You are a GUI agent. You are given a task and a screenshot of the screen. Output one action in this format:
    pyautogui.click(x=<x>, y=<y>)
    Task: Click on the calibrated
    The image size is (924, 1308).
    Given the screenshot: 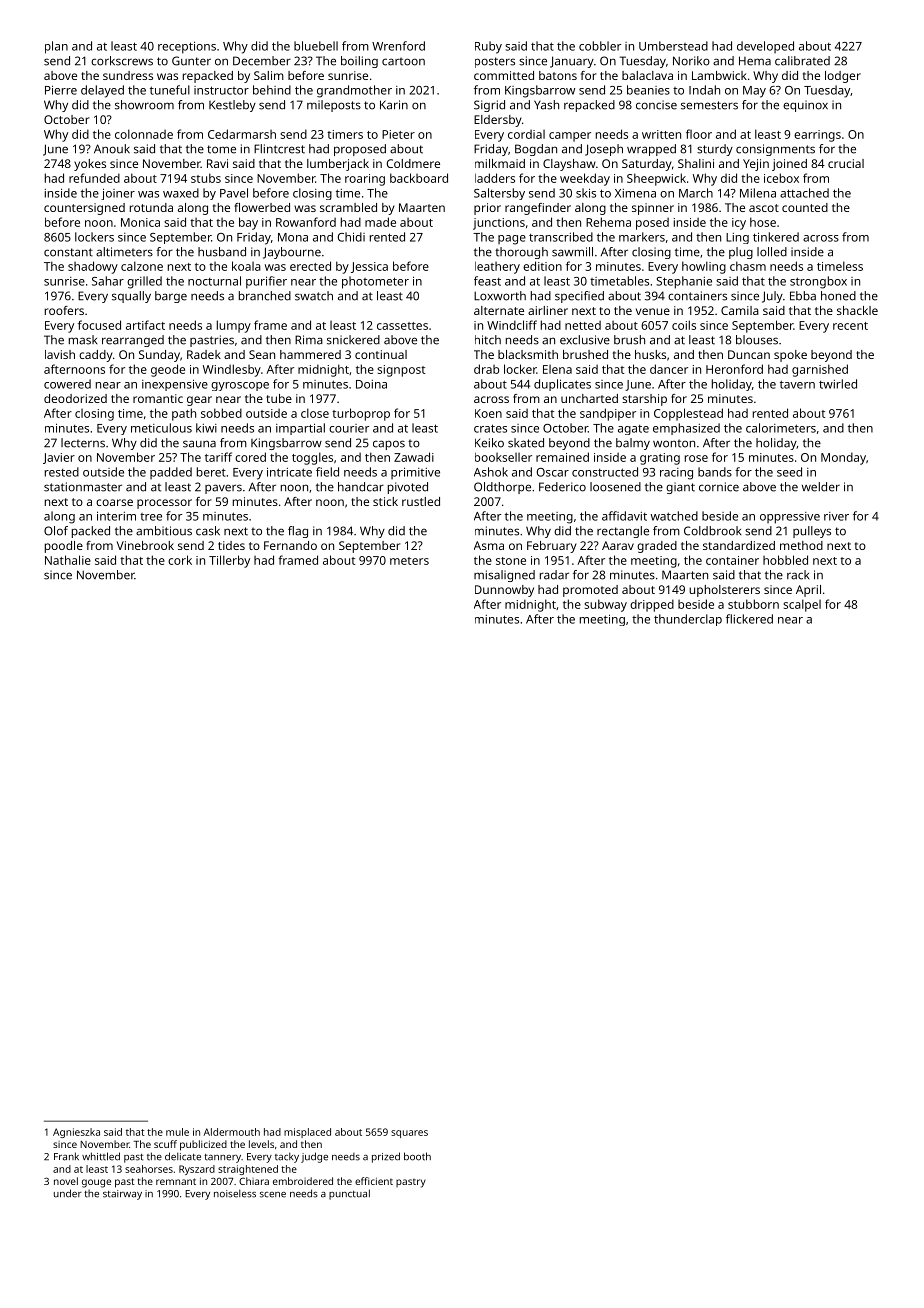 What is the action you would take?
    pyautogui.click(x=802, y=61)
